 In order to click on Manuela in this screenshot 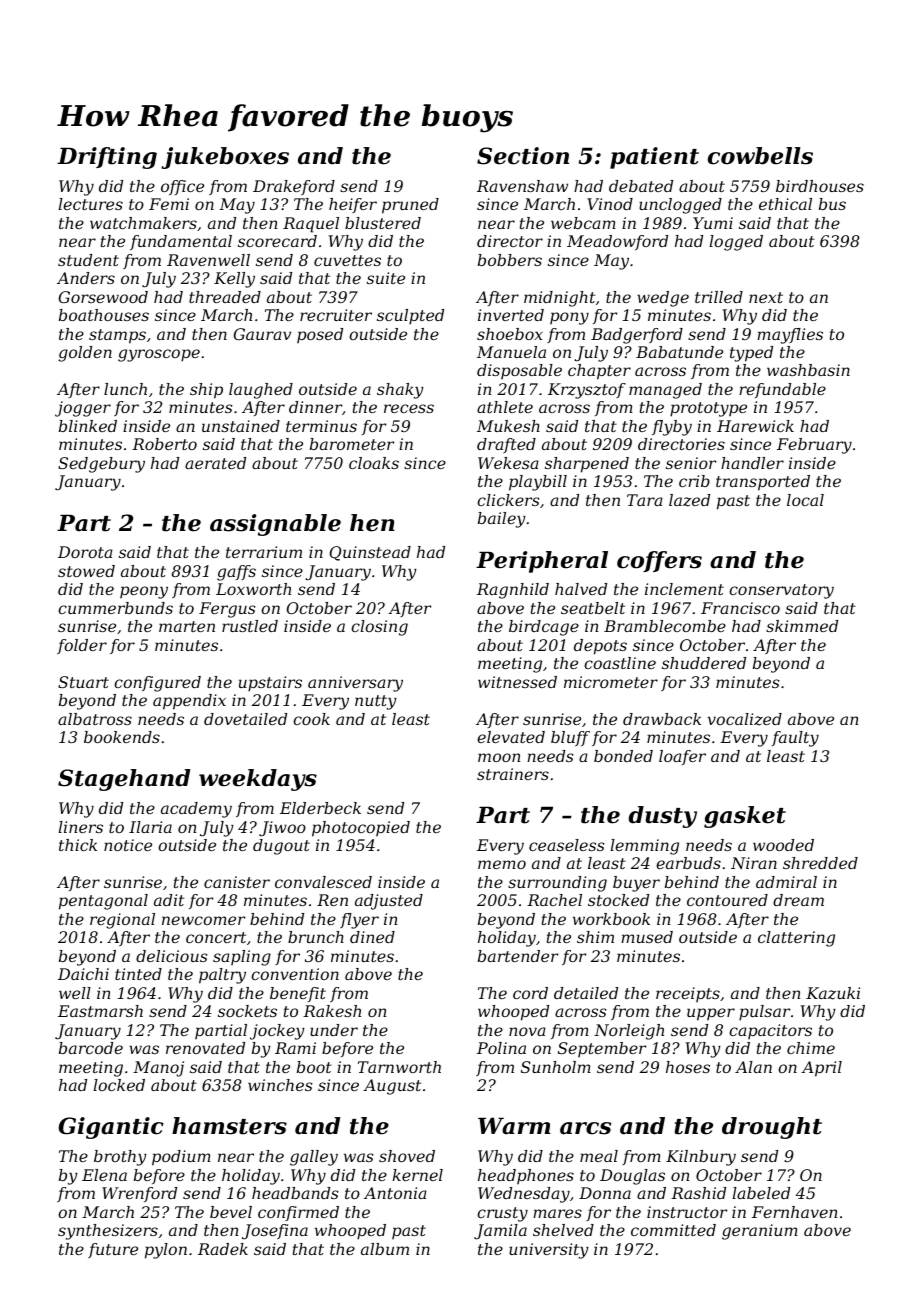, I will do `click(511, 352)`.
